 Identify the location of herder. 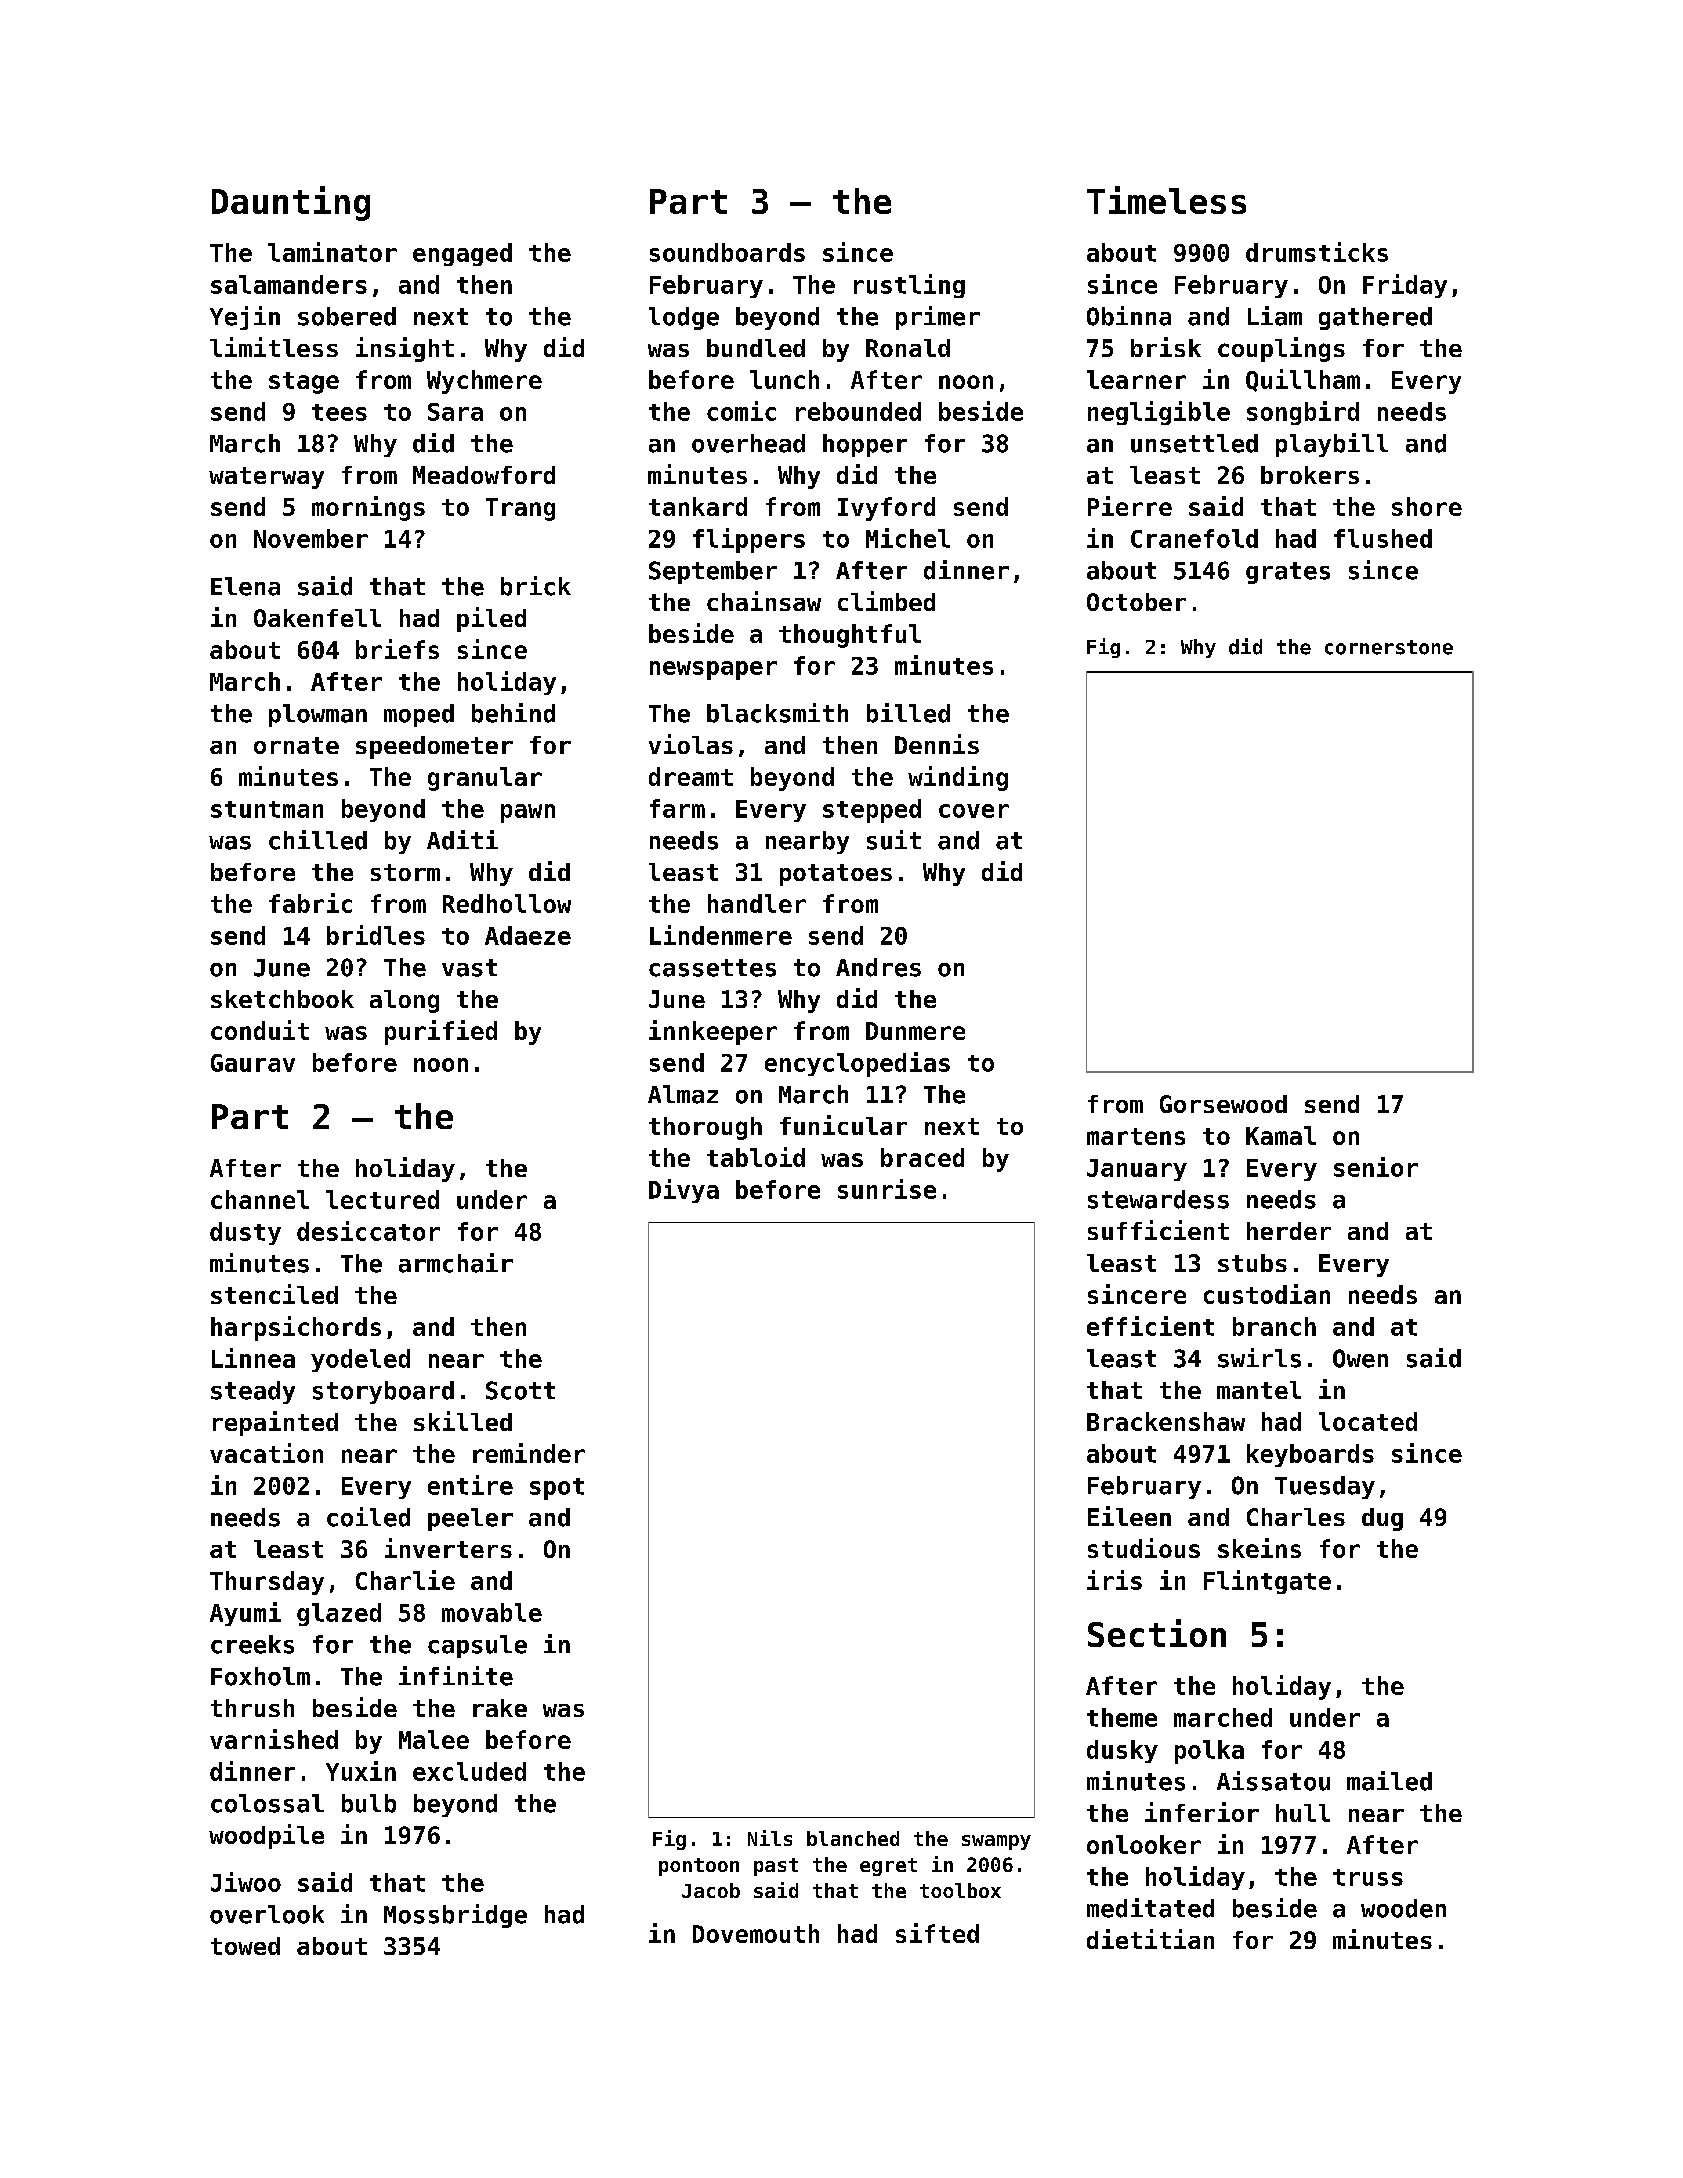
(1289, 1231).
